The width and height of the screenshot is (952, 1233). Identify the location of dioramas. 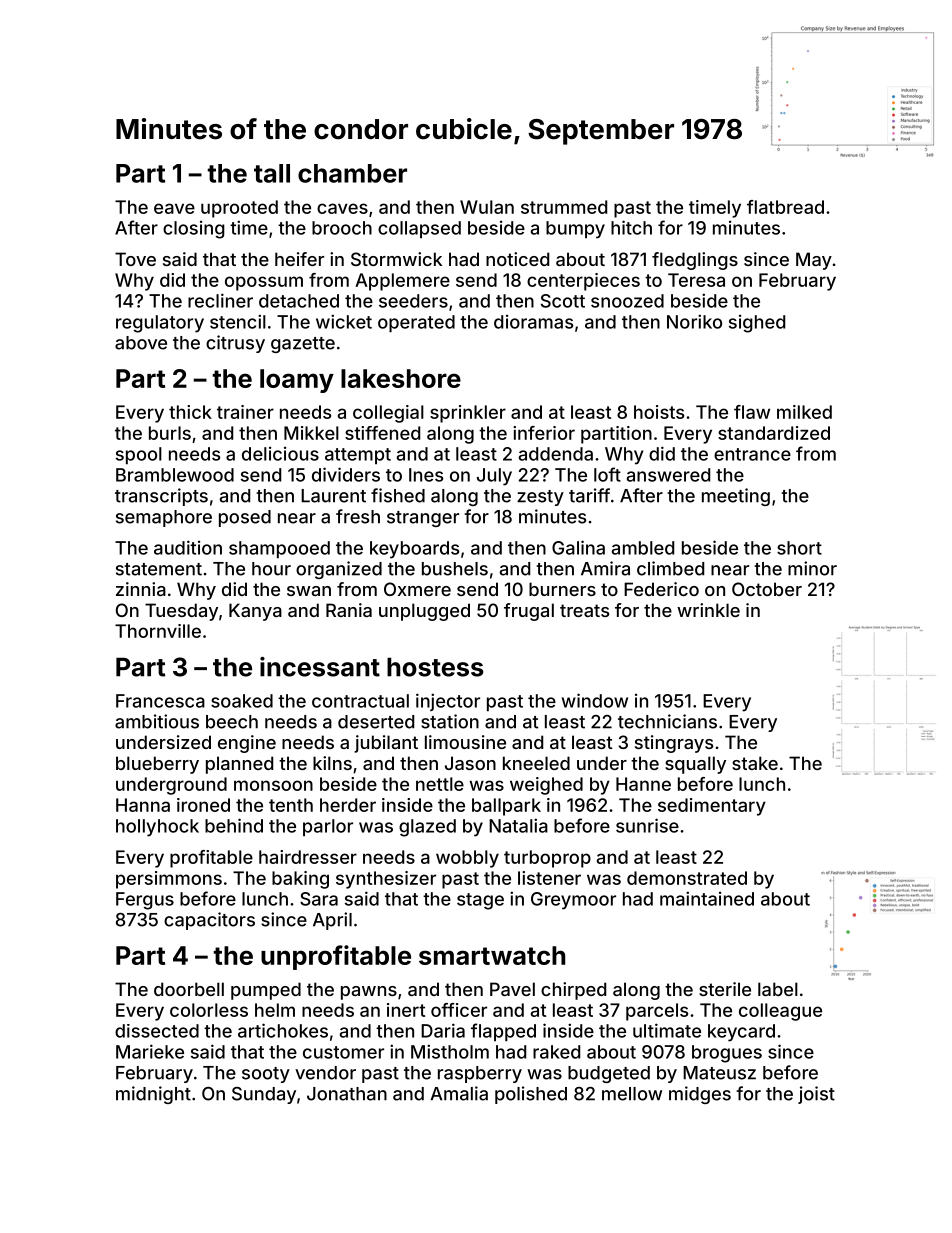
(533, 322).
